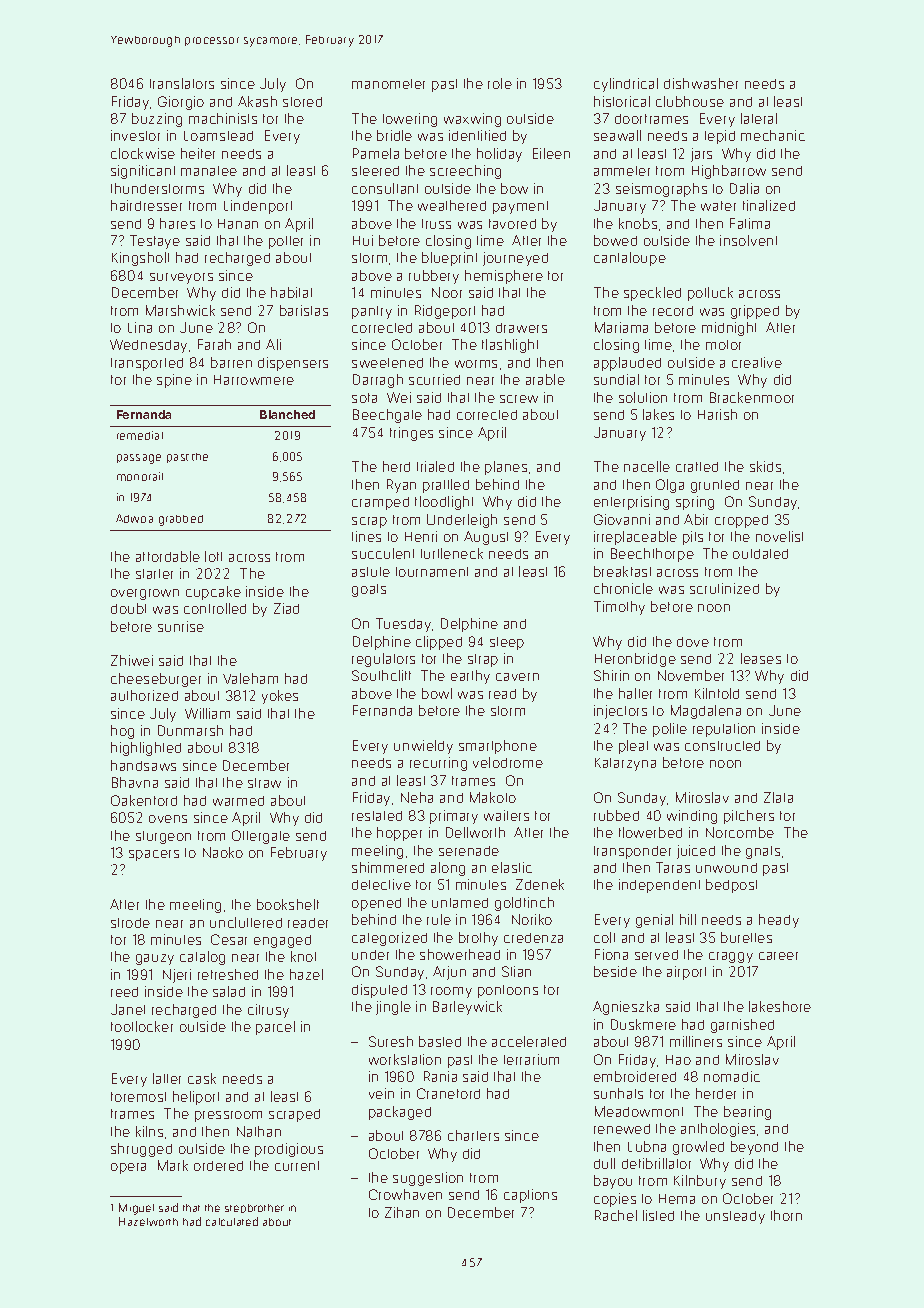 This screenshot has width=924, height=1308. I want to click on jars, so click(701, 155).
